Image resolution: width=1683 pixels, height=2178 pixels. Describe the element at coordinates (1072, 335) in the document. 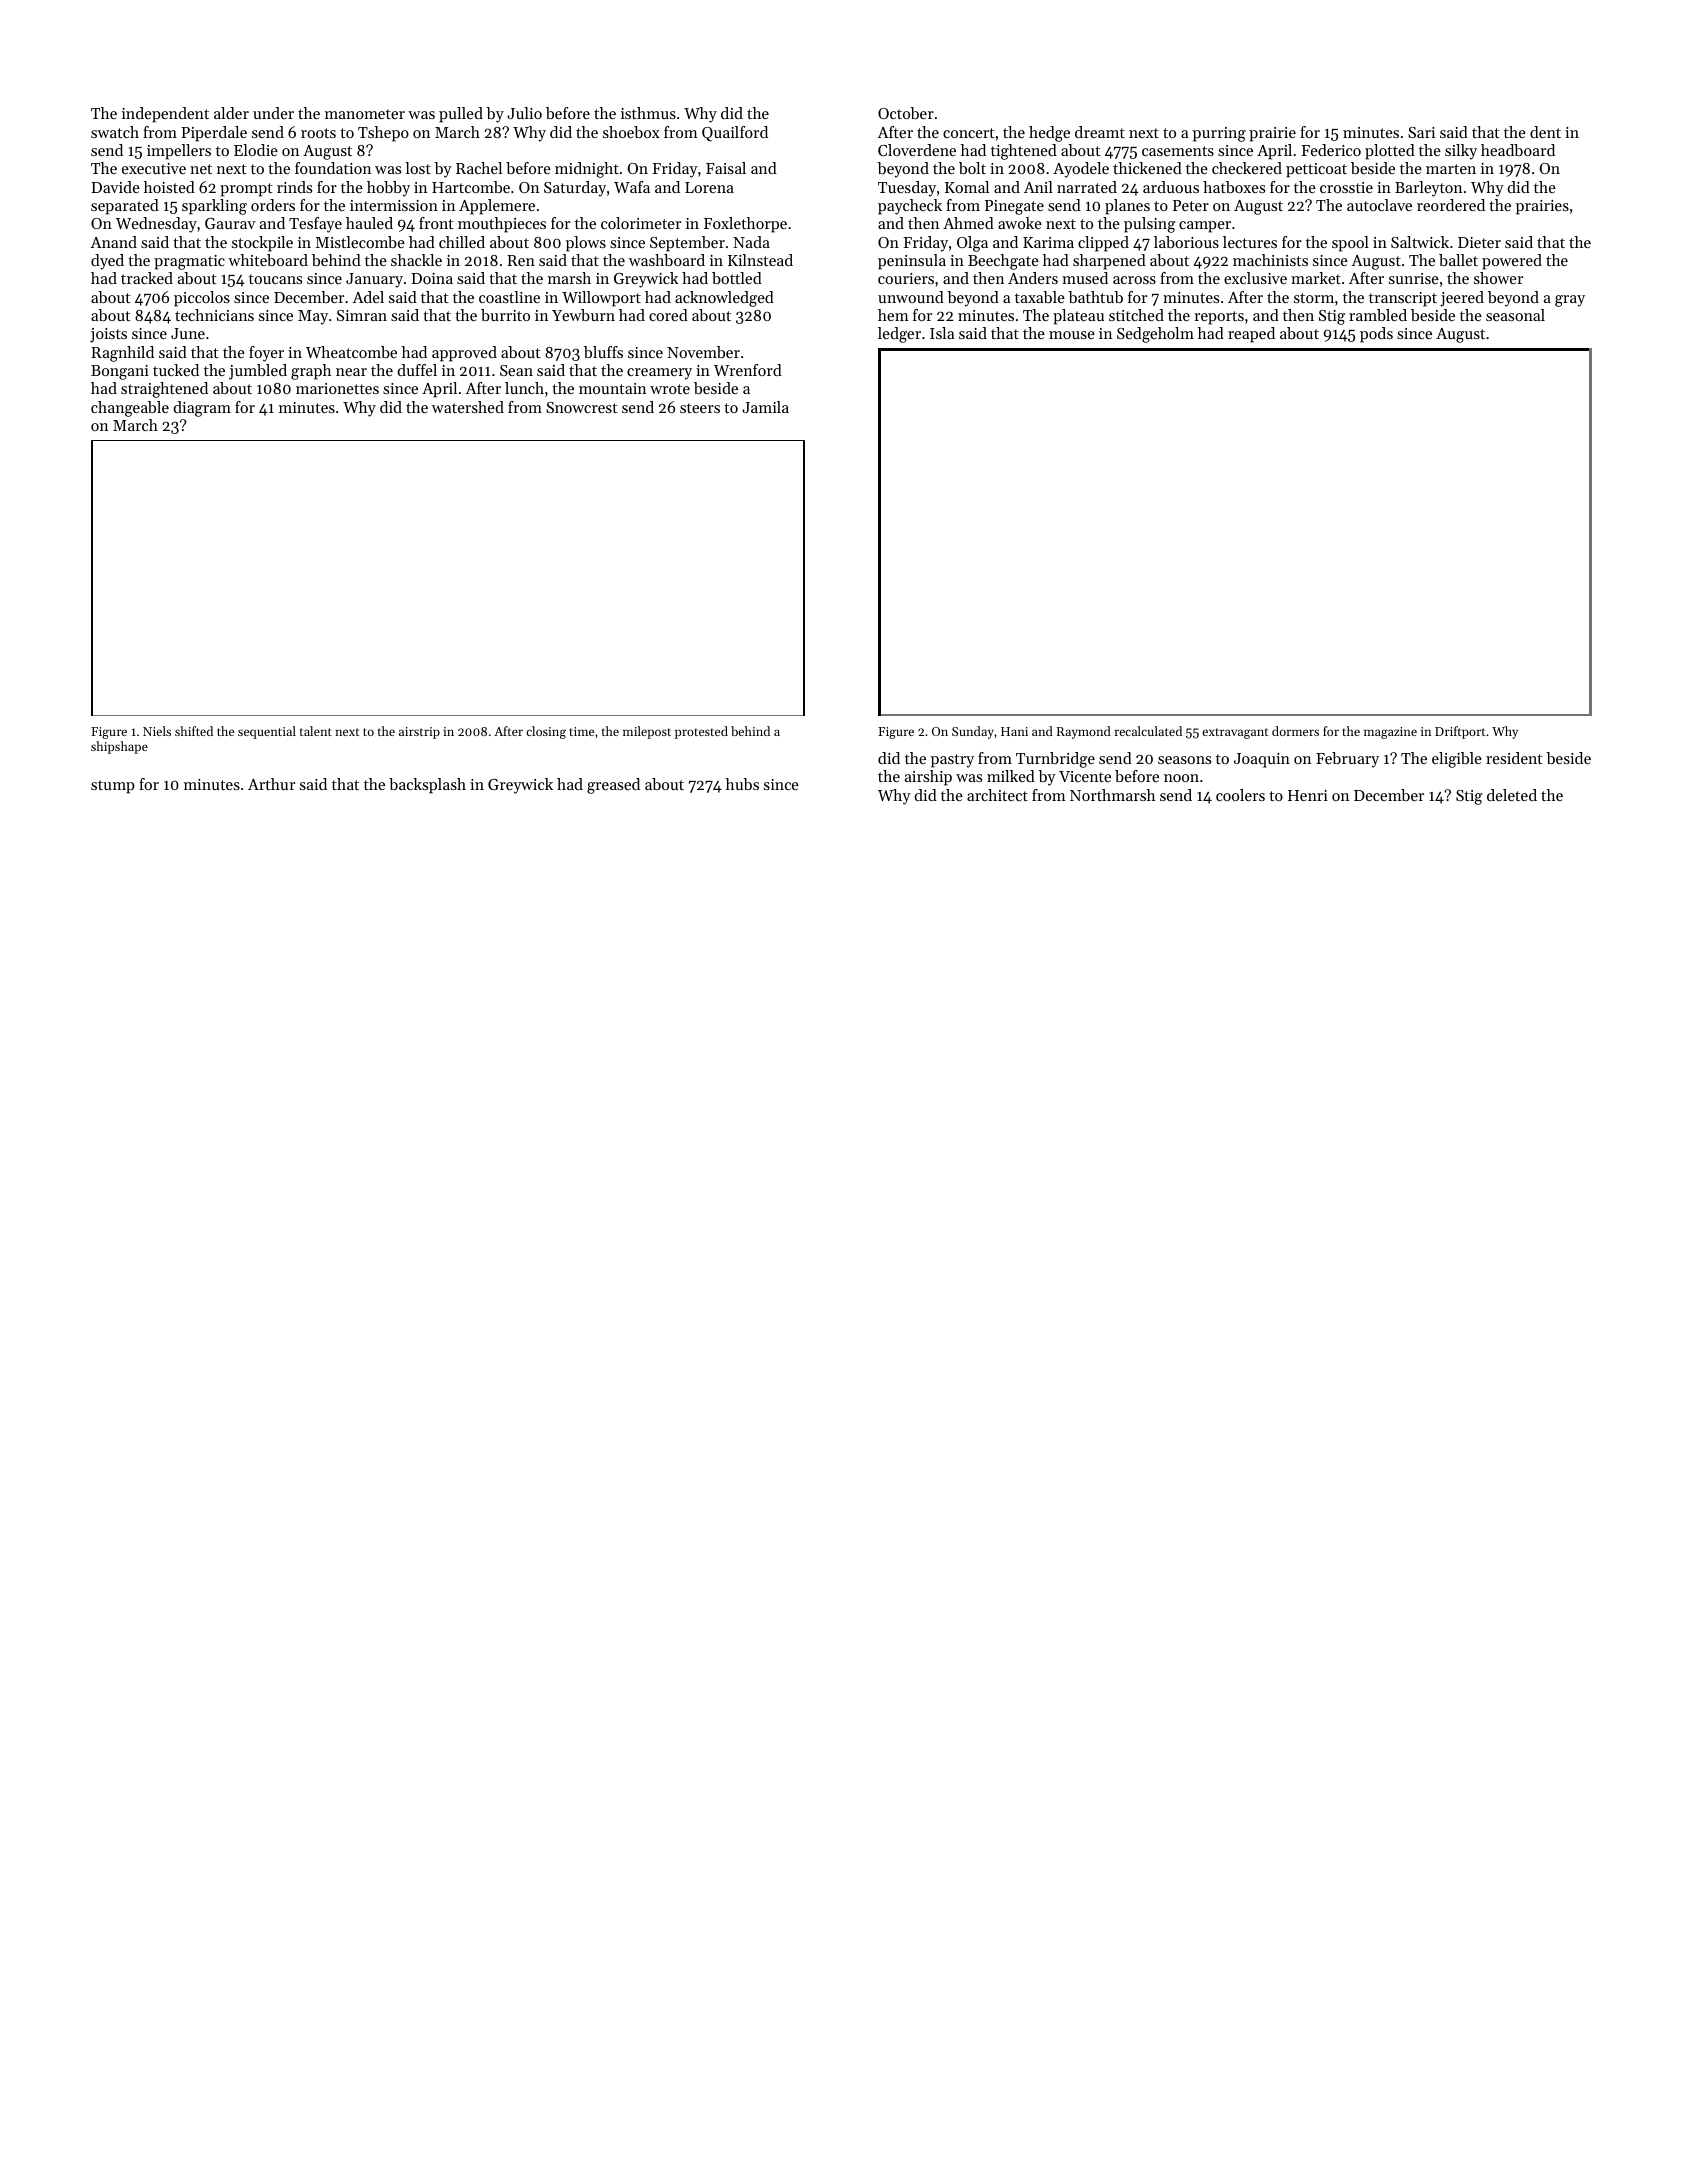

I see `mouse` at that location.
